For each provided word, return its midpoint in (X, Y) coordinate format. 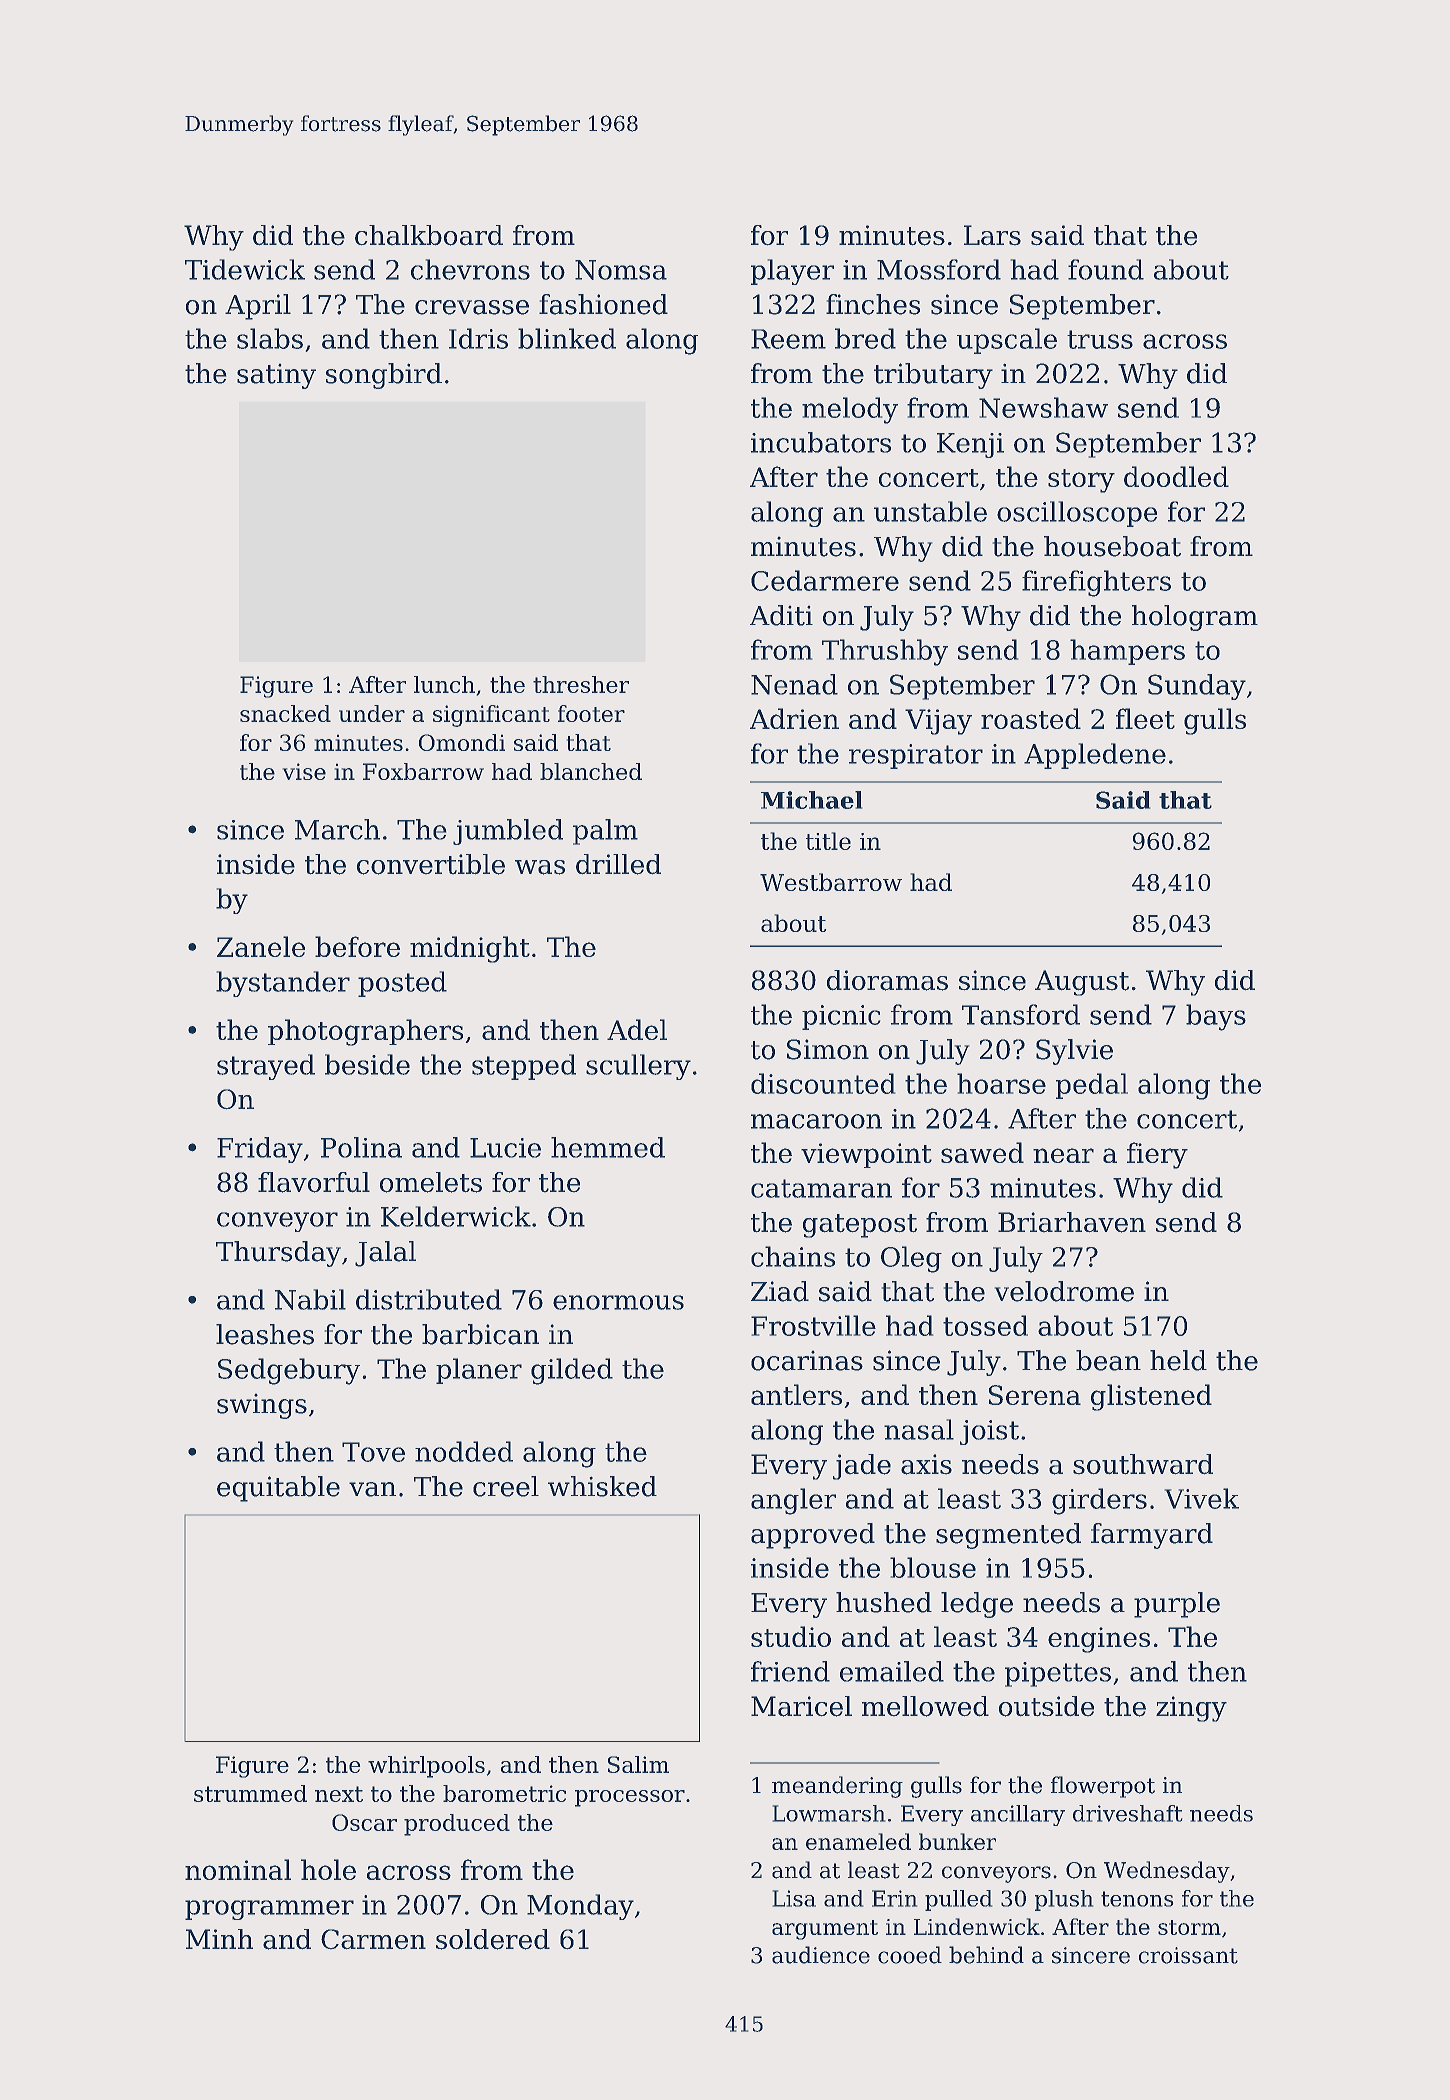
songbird (384, 376)
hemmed (608, 1147)
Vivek (1202, 1498)
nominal (238, 1869)
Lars (992, 235)
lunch (444, 684)
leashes (265, 1334)
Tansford (1021, 1014)
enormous (618, 1302)
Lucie (505, 1148)
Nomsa (621, 270)
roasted (1031, 718)
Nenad (794, 684)
